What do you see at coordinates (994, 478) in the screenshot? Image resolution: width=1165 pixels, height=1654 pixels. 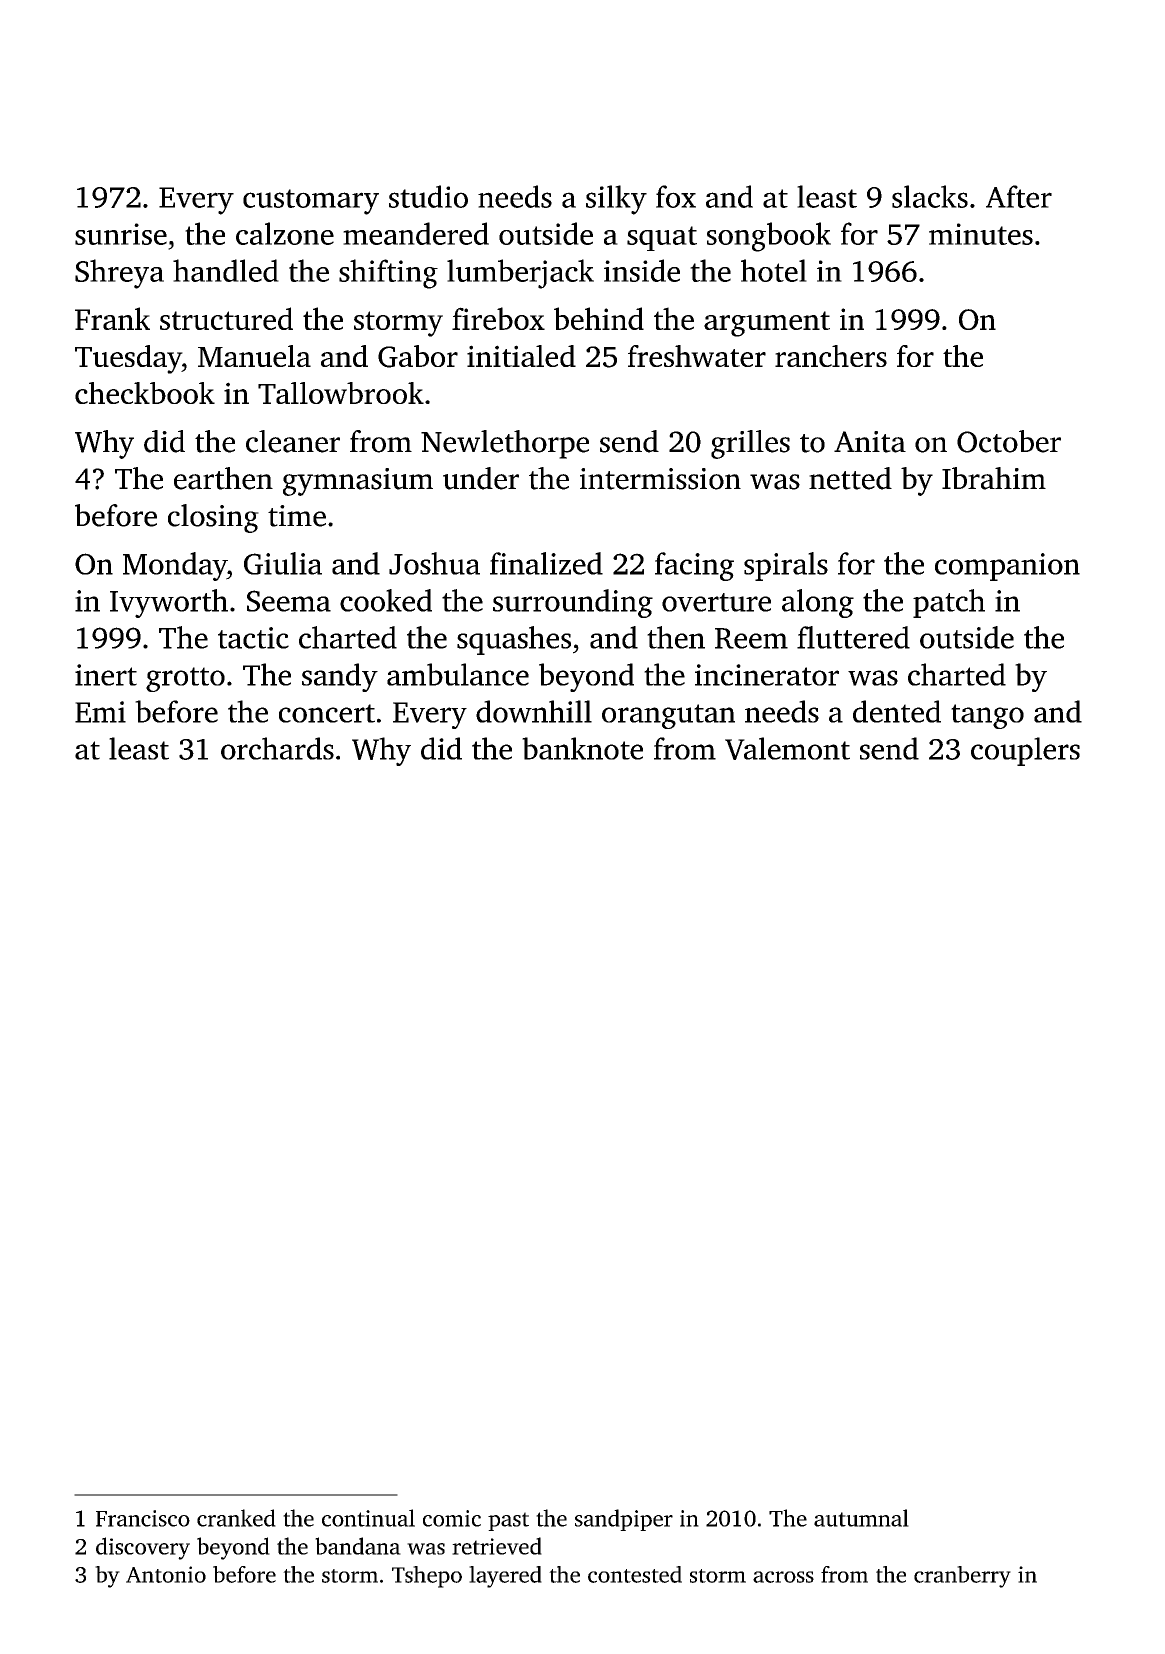 I see `Ibrahim` at bounding box center [994, 478].
